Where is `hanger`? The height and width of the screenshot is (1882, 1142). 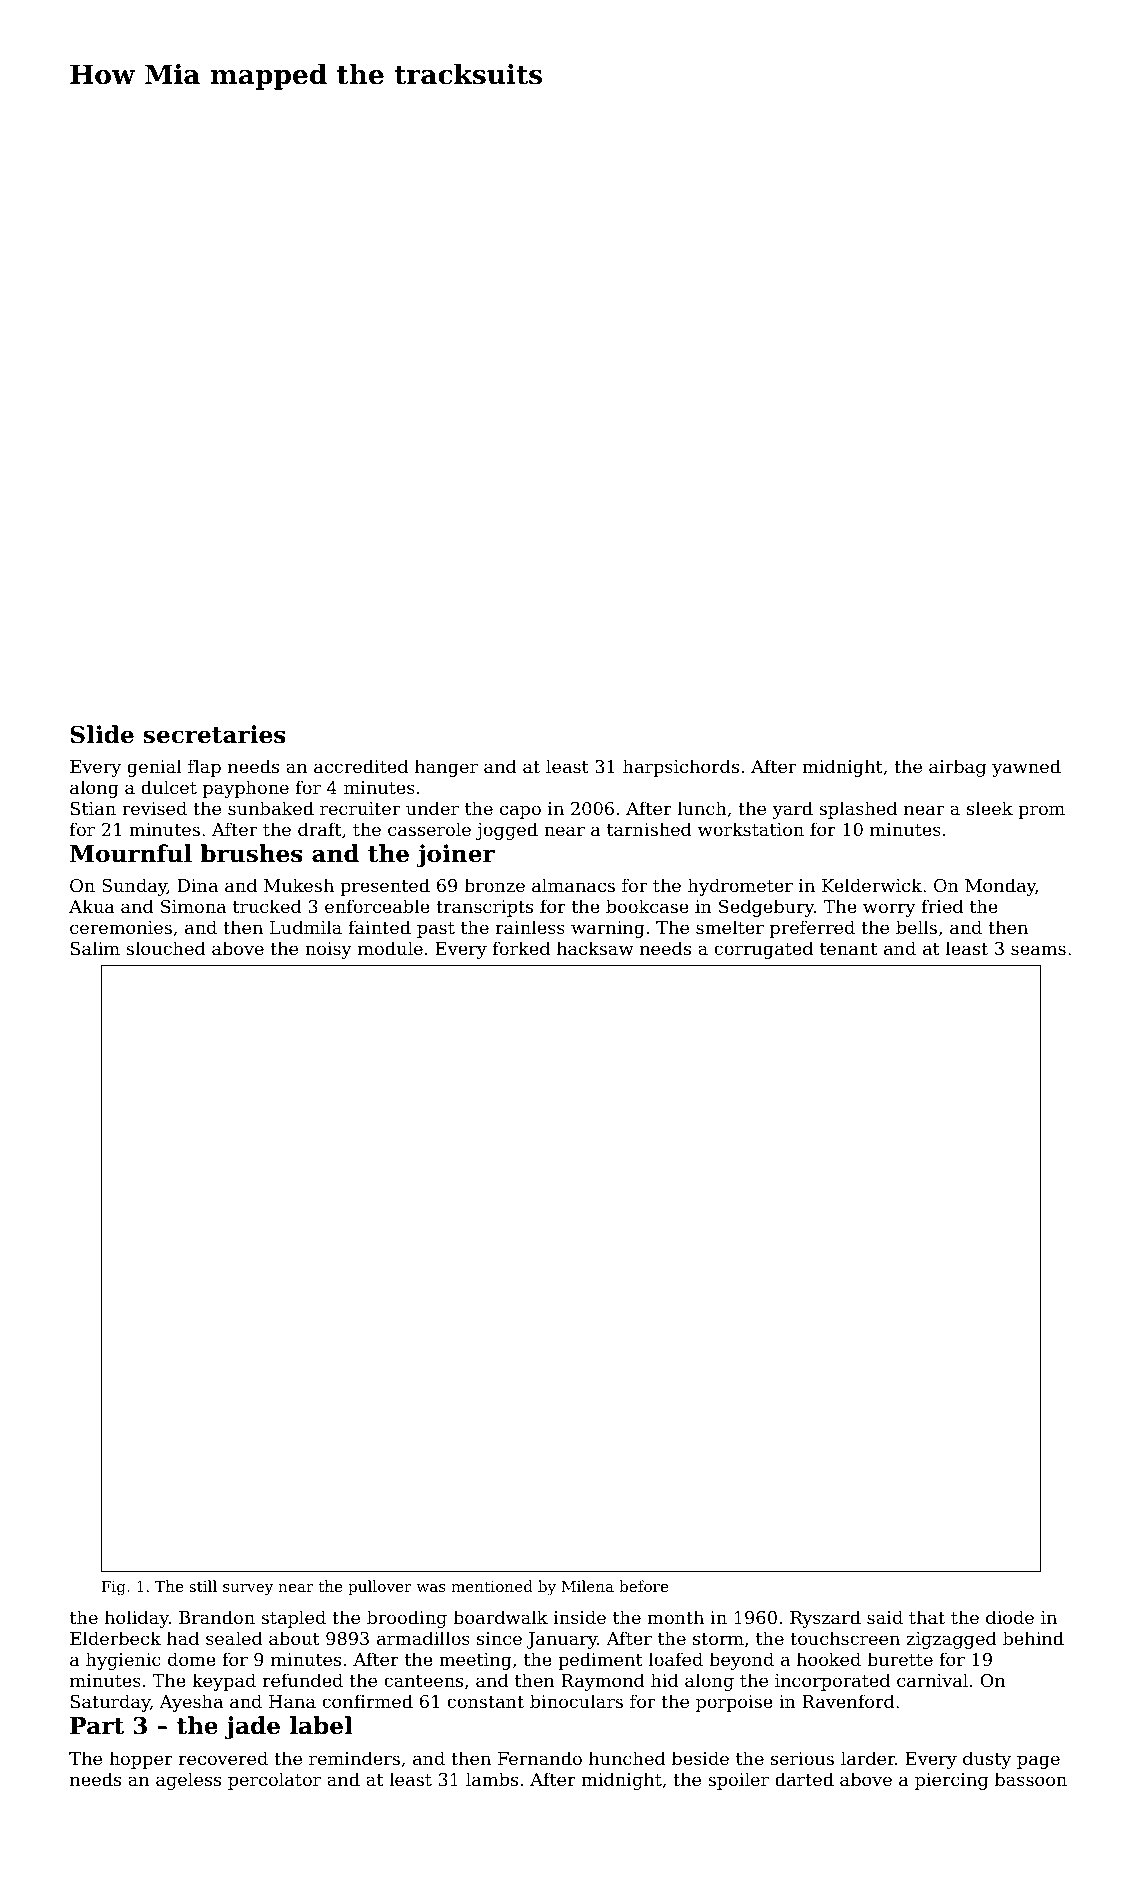
hanger is located at coordinates (446, 768).
